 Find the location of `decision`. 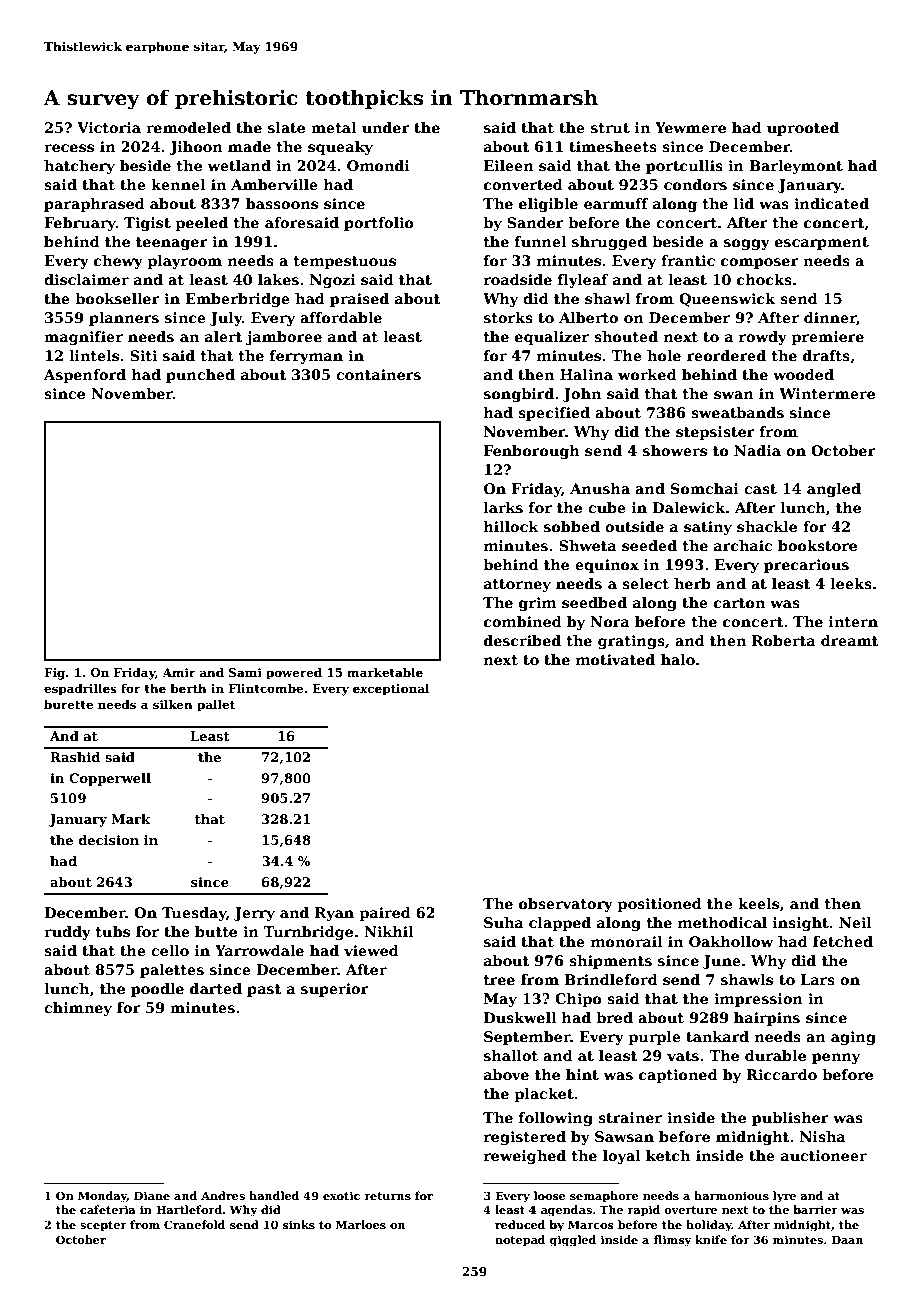

decision is located at coordinates (109, 840).
